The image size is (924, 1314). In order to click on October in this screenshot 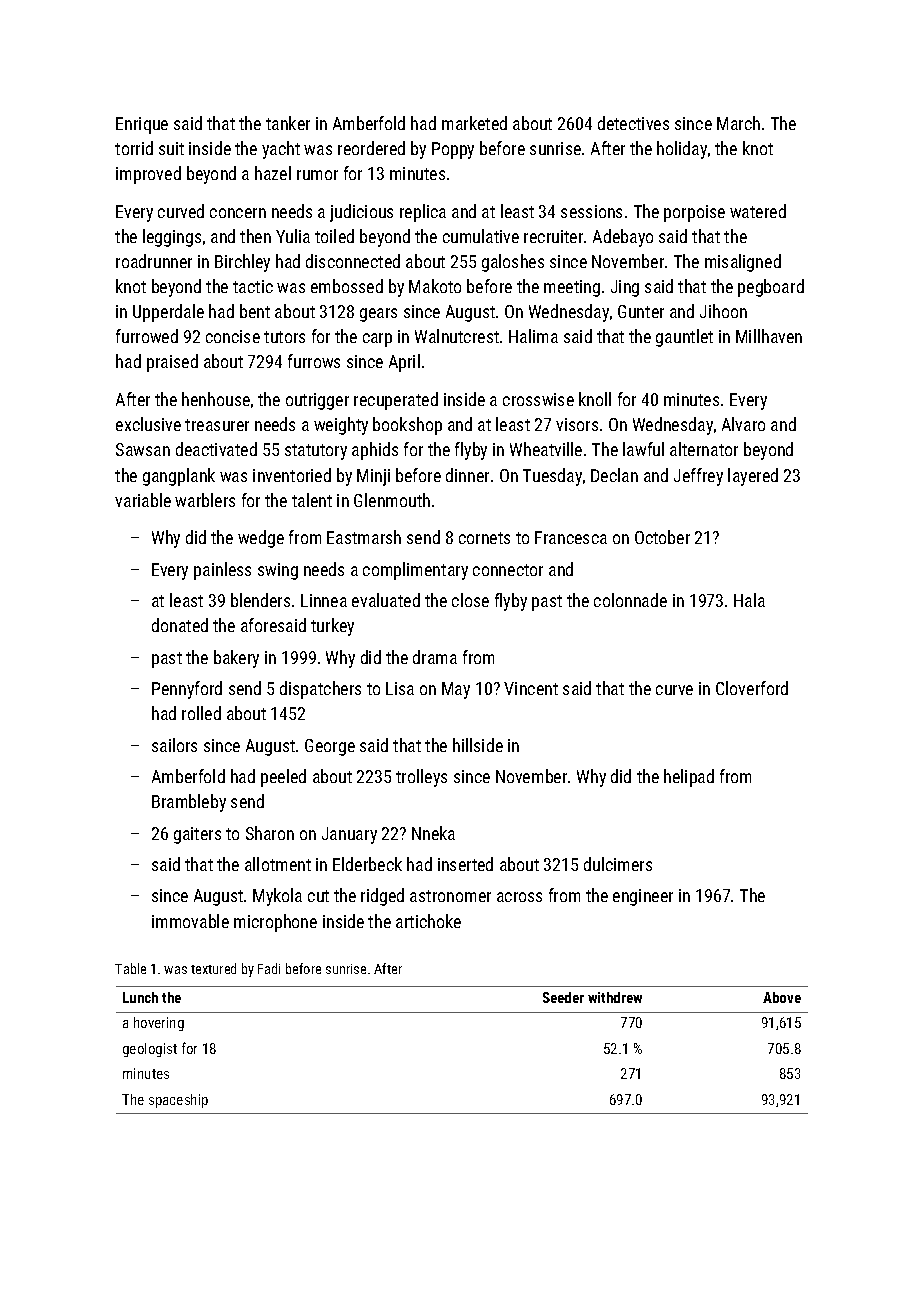, I will do `click(662, 537)`.
